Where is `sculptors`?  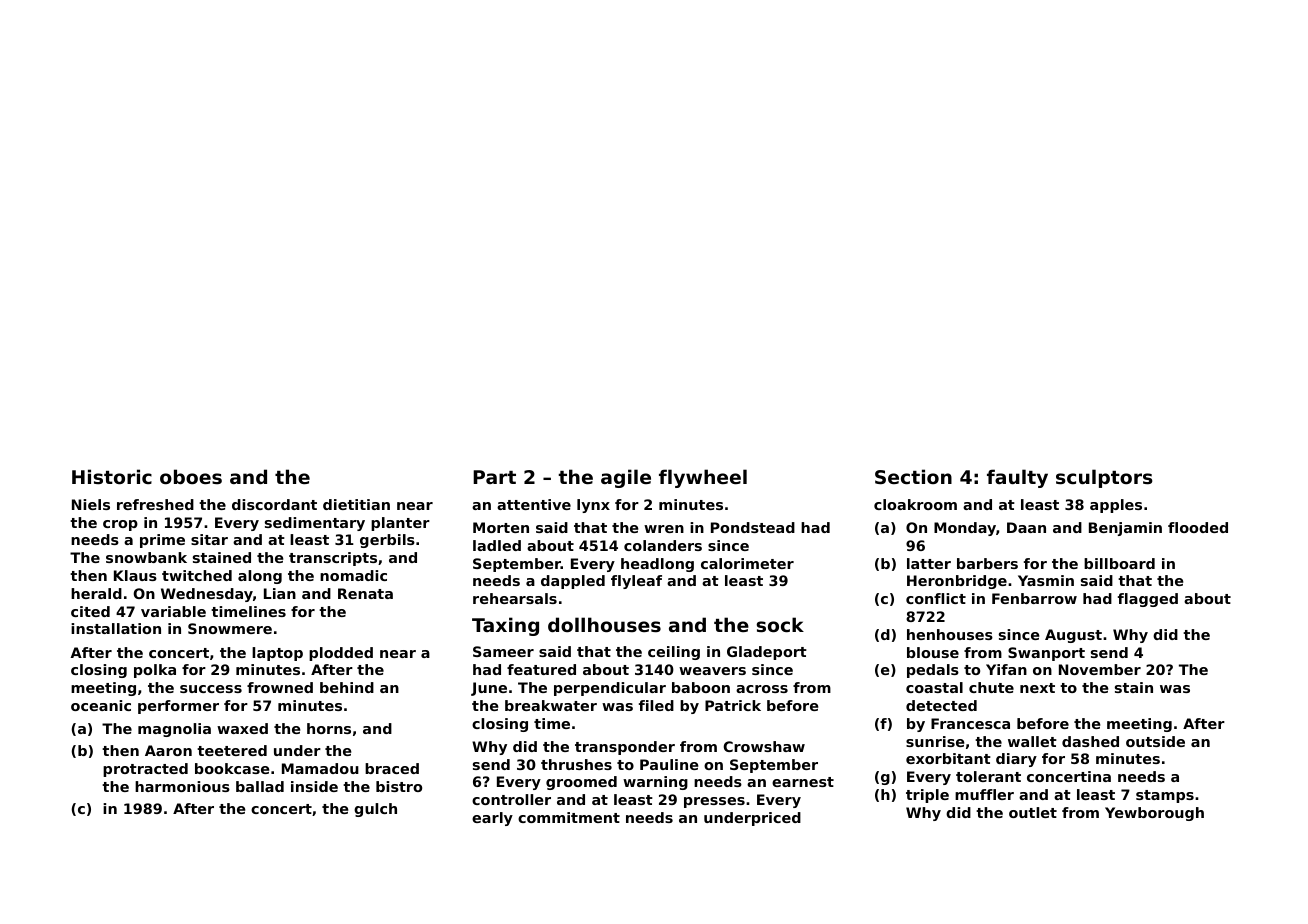
sculptors is located at coordinates (1104, 478).
